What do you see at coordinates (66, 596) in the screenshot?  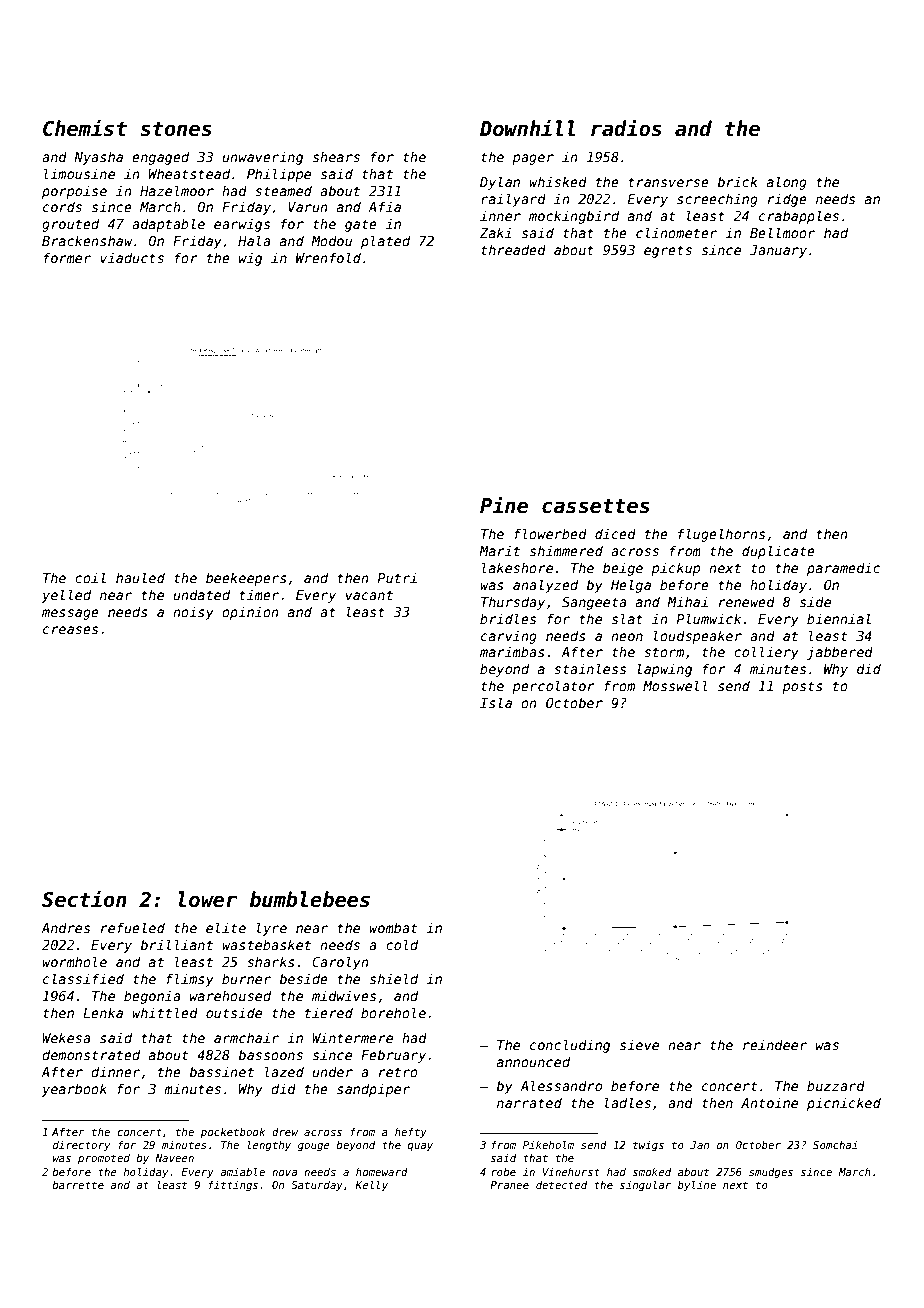 I see `yelled` at bounding box center [66, 596].
